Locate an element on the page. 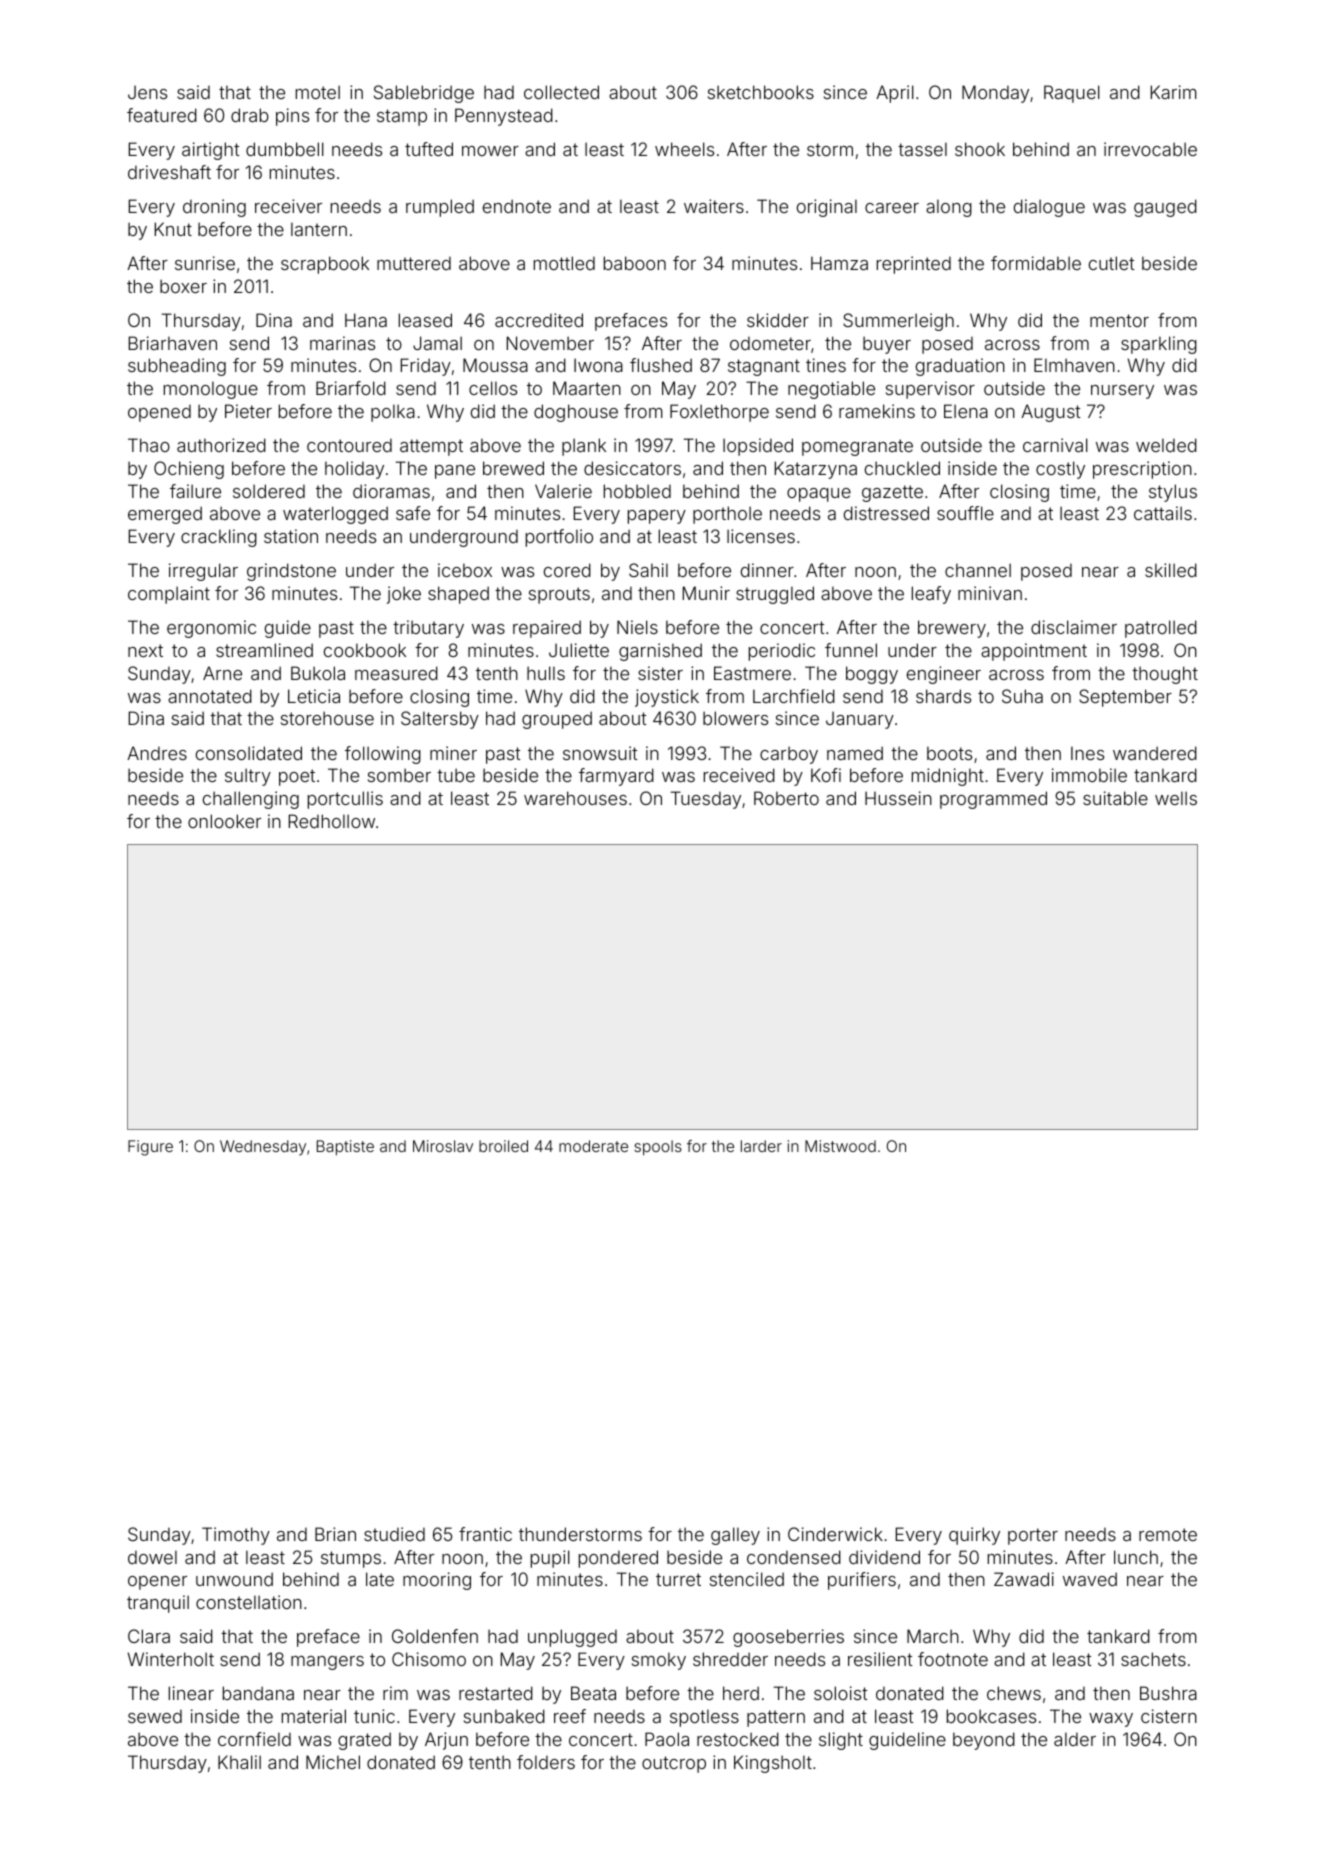 This image has width=1325, height=1874. flushed is located at coordinates (661, 365).
